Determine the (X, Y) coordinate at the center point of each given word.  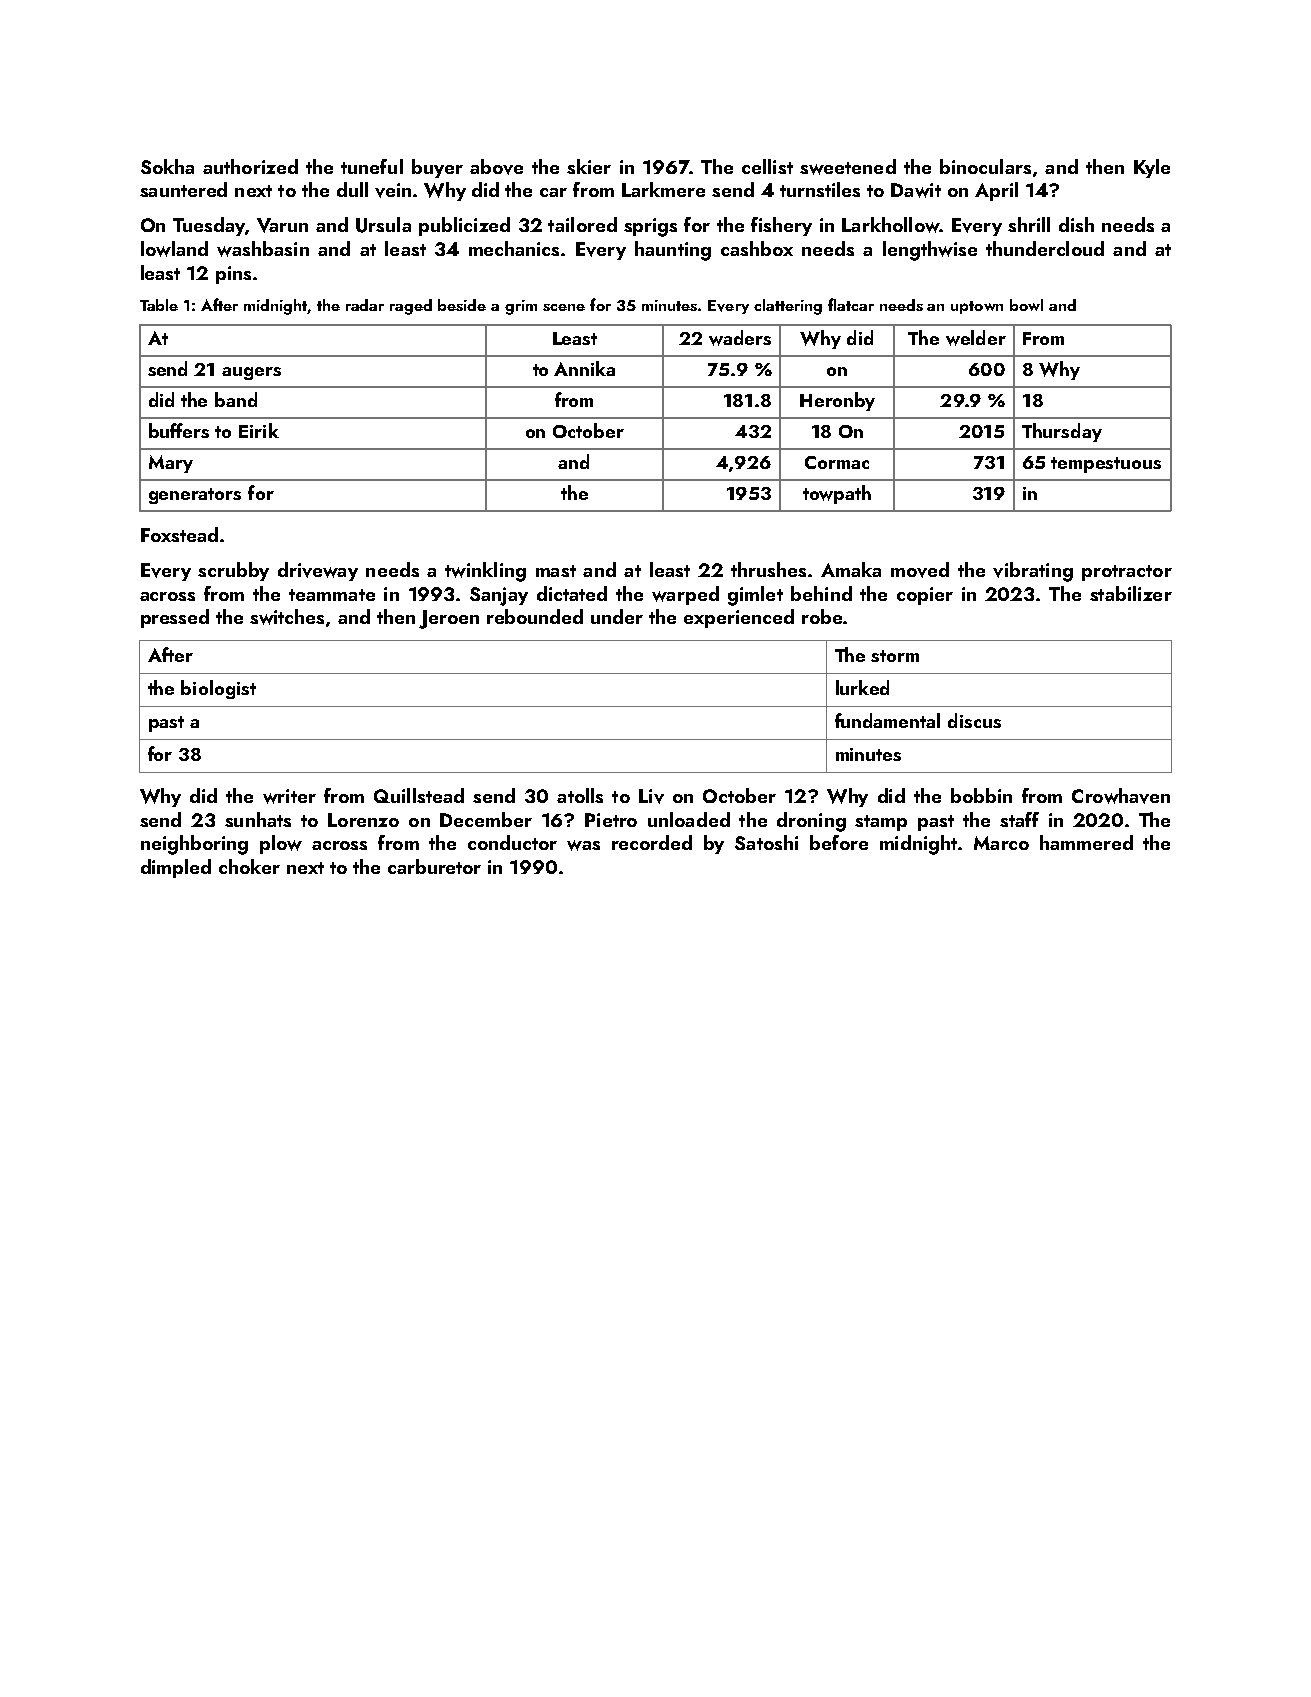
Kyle (1152, 168)
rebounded (535, 616)
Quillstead (419, 795)
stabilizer (1131, 593)
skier (589, 166)
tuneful (372, 166)
